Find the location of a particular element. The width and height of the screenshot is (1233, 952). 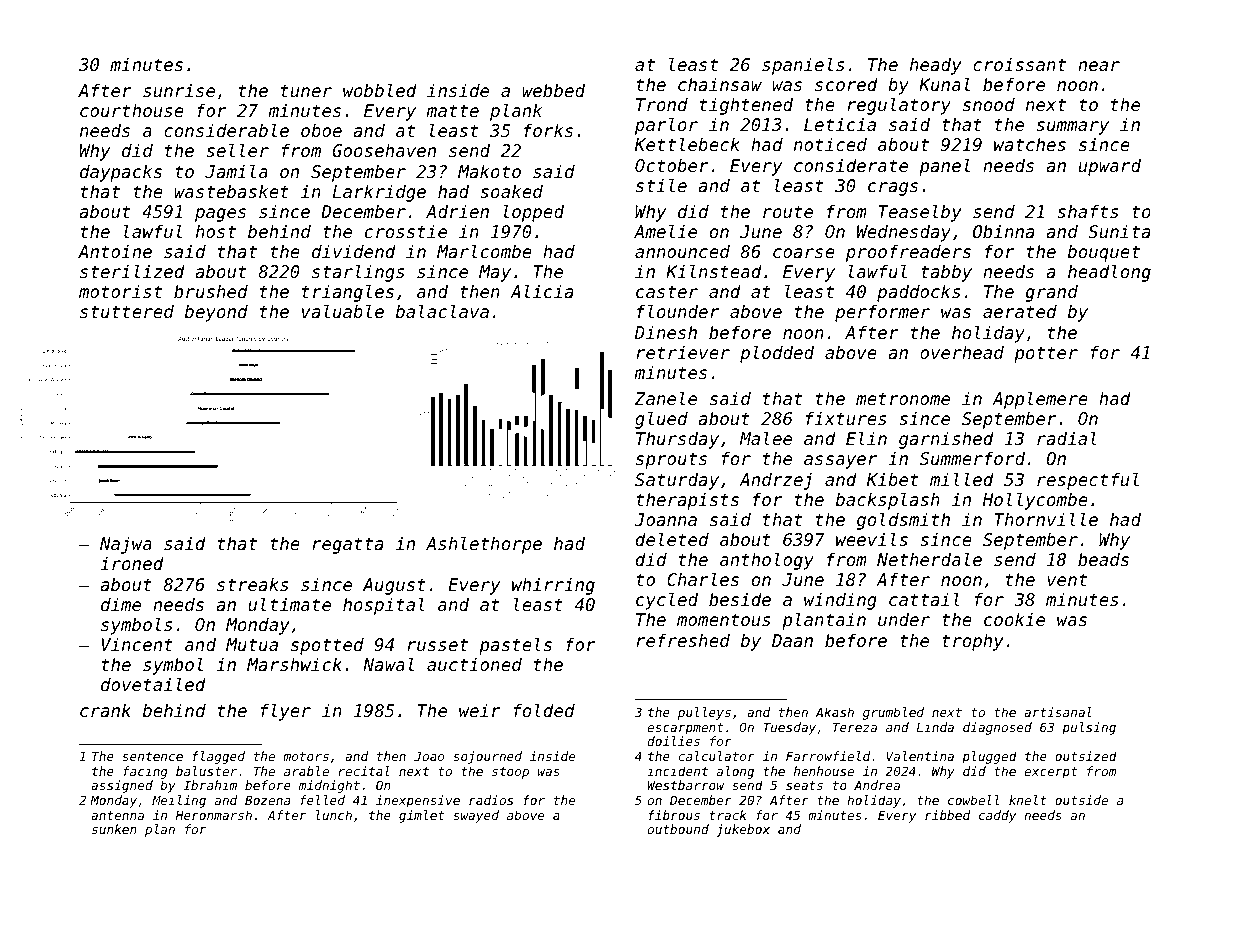

daypacks is located at coordinates (121, 173).
